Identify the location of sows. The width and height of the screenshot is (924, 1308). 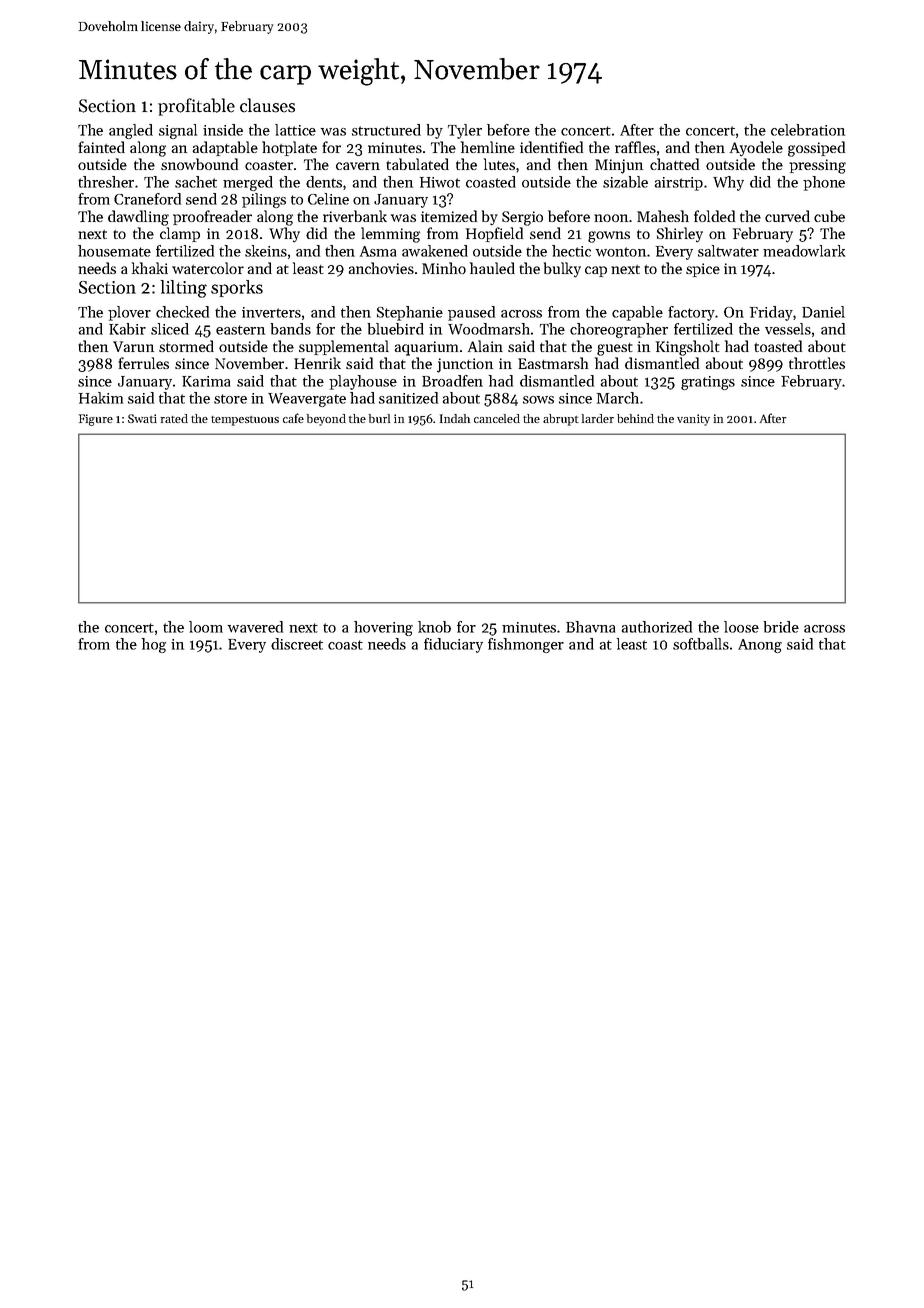
(538, 400).
